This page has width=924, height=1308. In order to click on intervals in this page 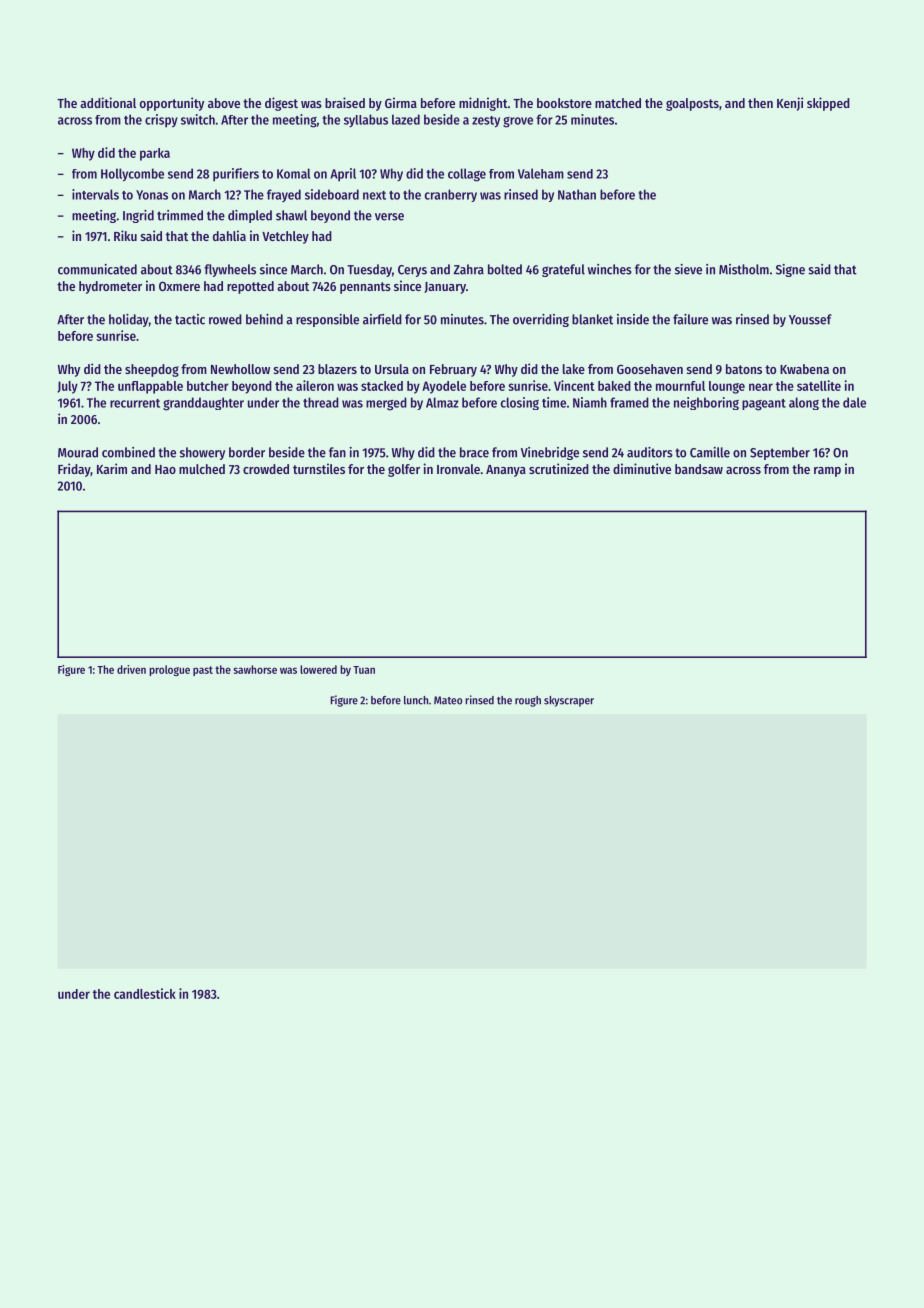, I will do `click(95, 194)`.
